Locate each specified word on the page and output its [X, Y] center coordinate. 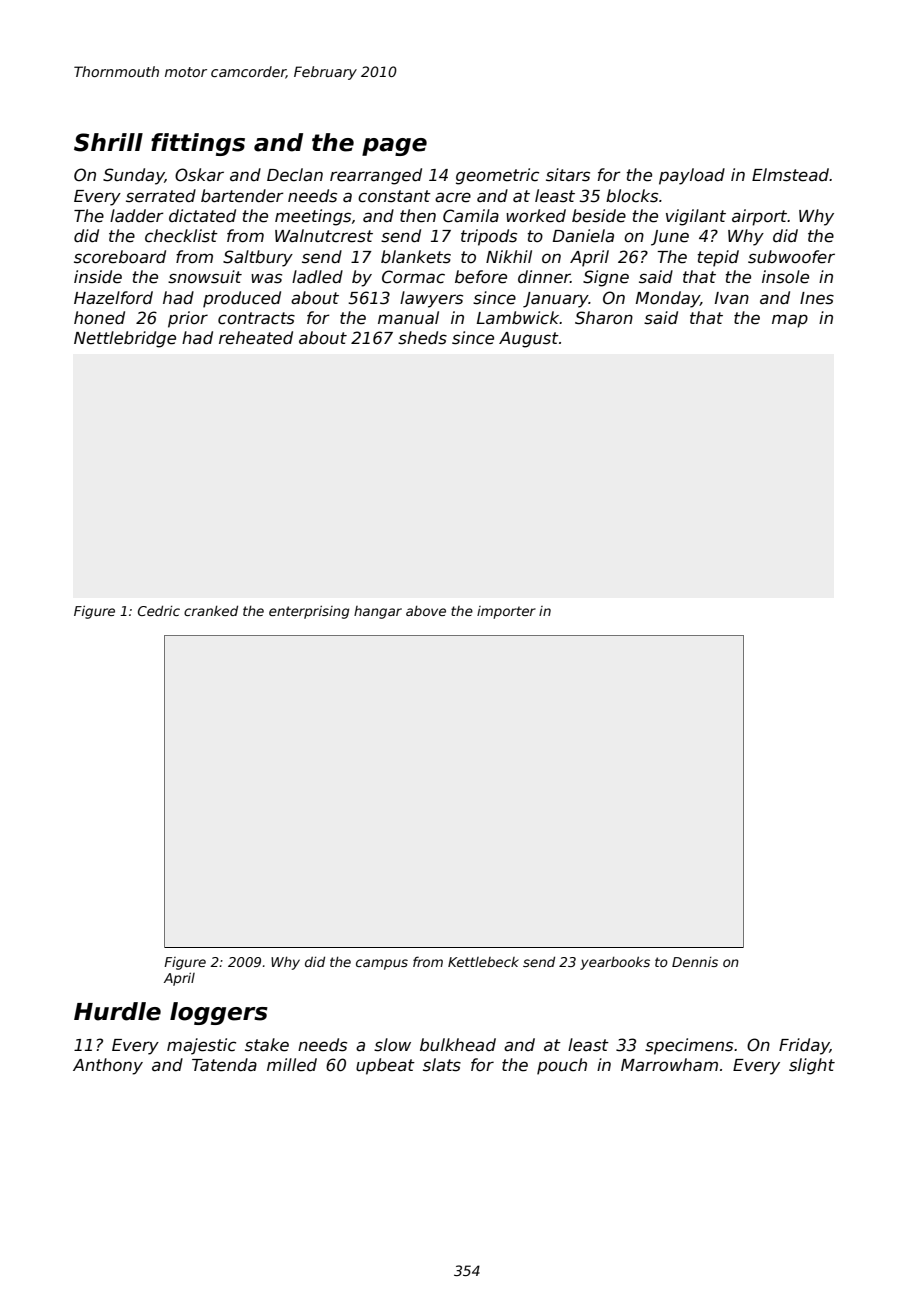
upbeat [385, 1066]
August [529, 340]
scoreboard [120, 257]
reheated [256, 338]
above [426, 611]
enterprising [309, 612]
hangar [378, 612]
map [790, 321]
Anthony [108, 1066]
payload [692, 176]
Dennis [695, 962]
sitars [568, 175]
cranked [211, 611]
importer [506, 612]
